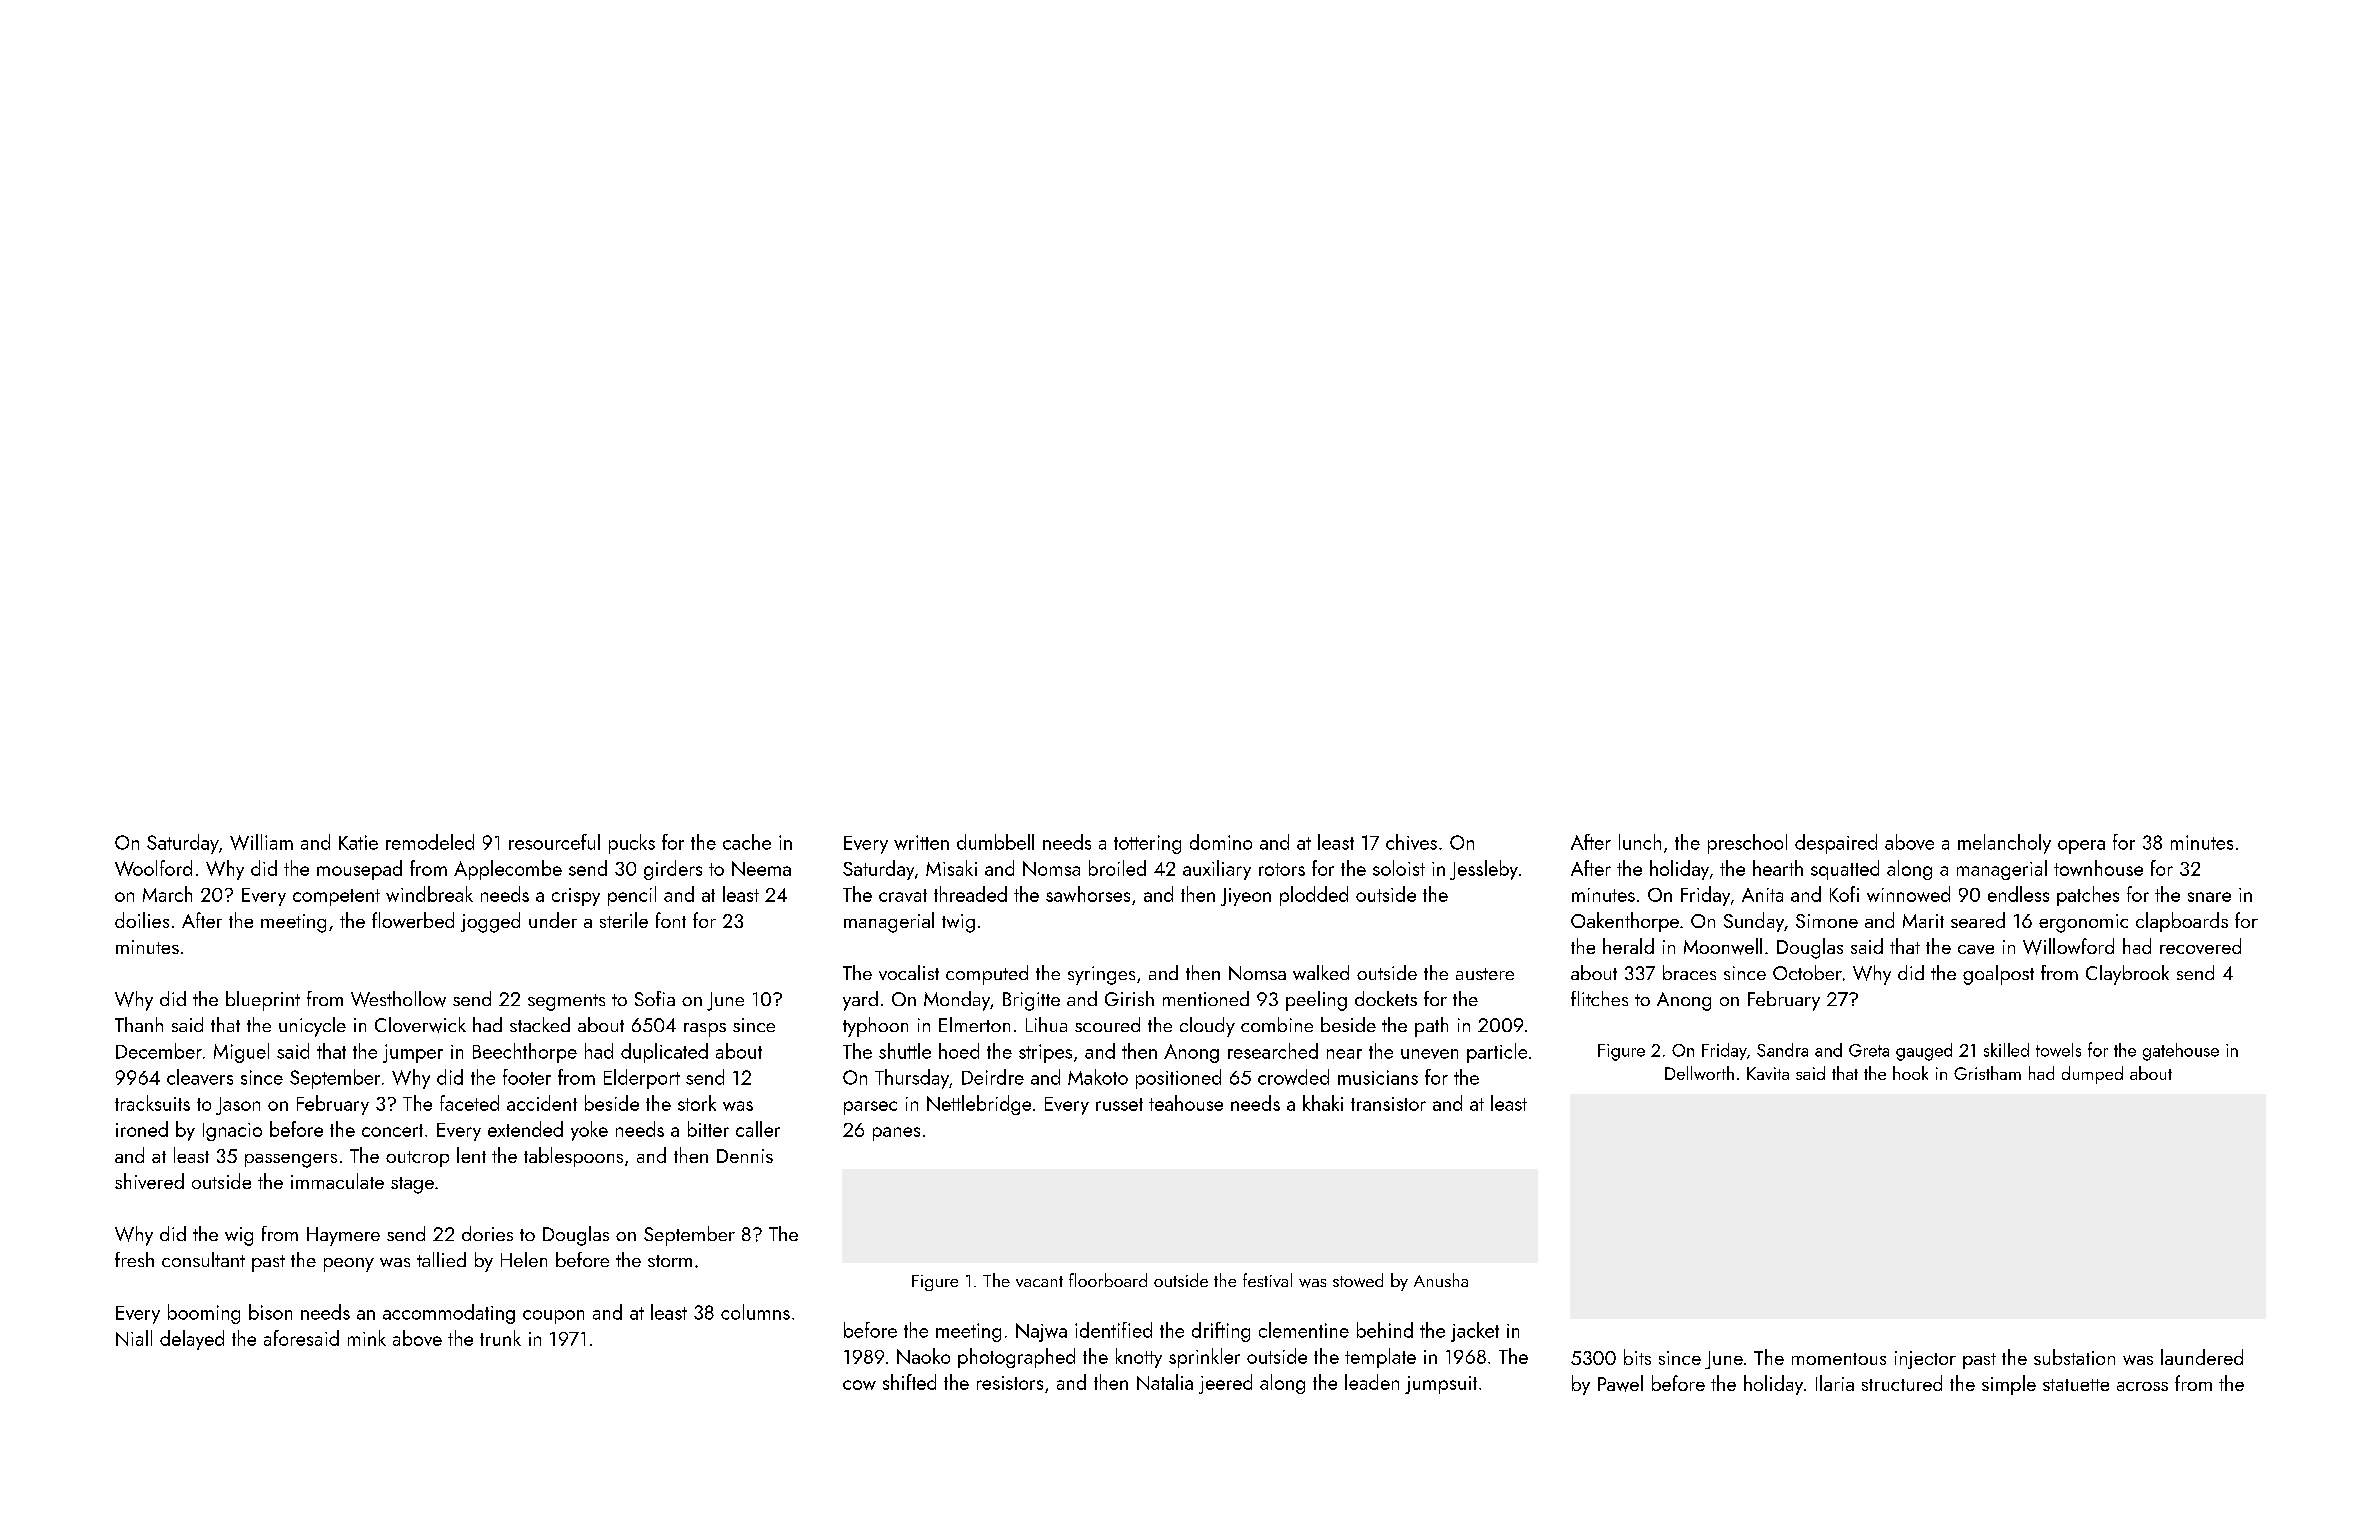 The image size is (2380, 1540). Describe the element at coordinates (139, 1024) in the image. I see `Thanh` at that location.
